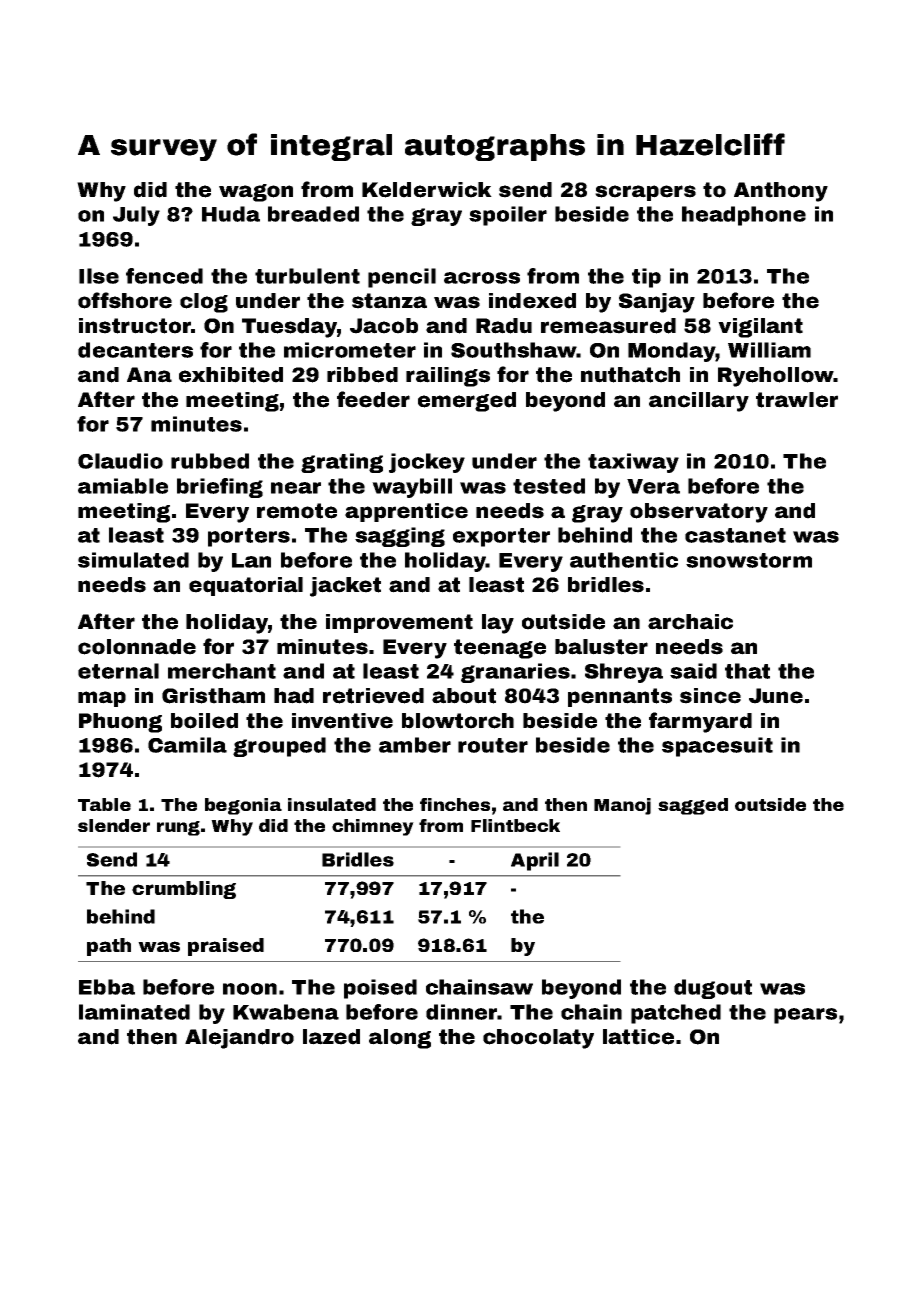  What do you see at coordinates (178, 828) in the page?
I see `rung` at bounding box center [178, 828].
